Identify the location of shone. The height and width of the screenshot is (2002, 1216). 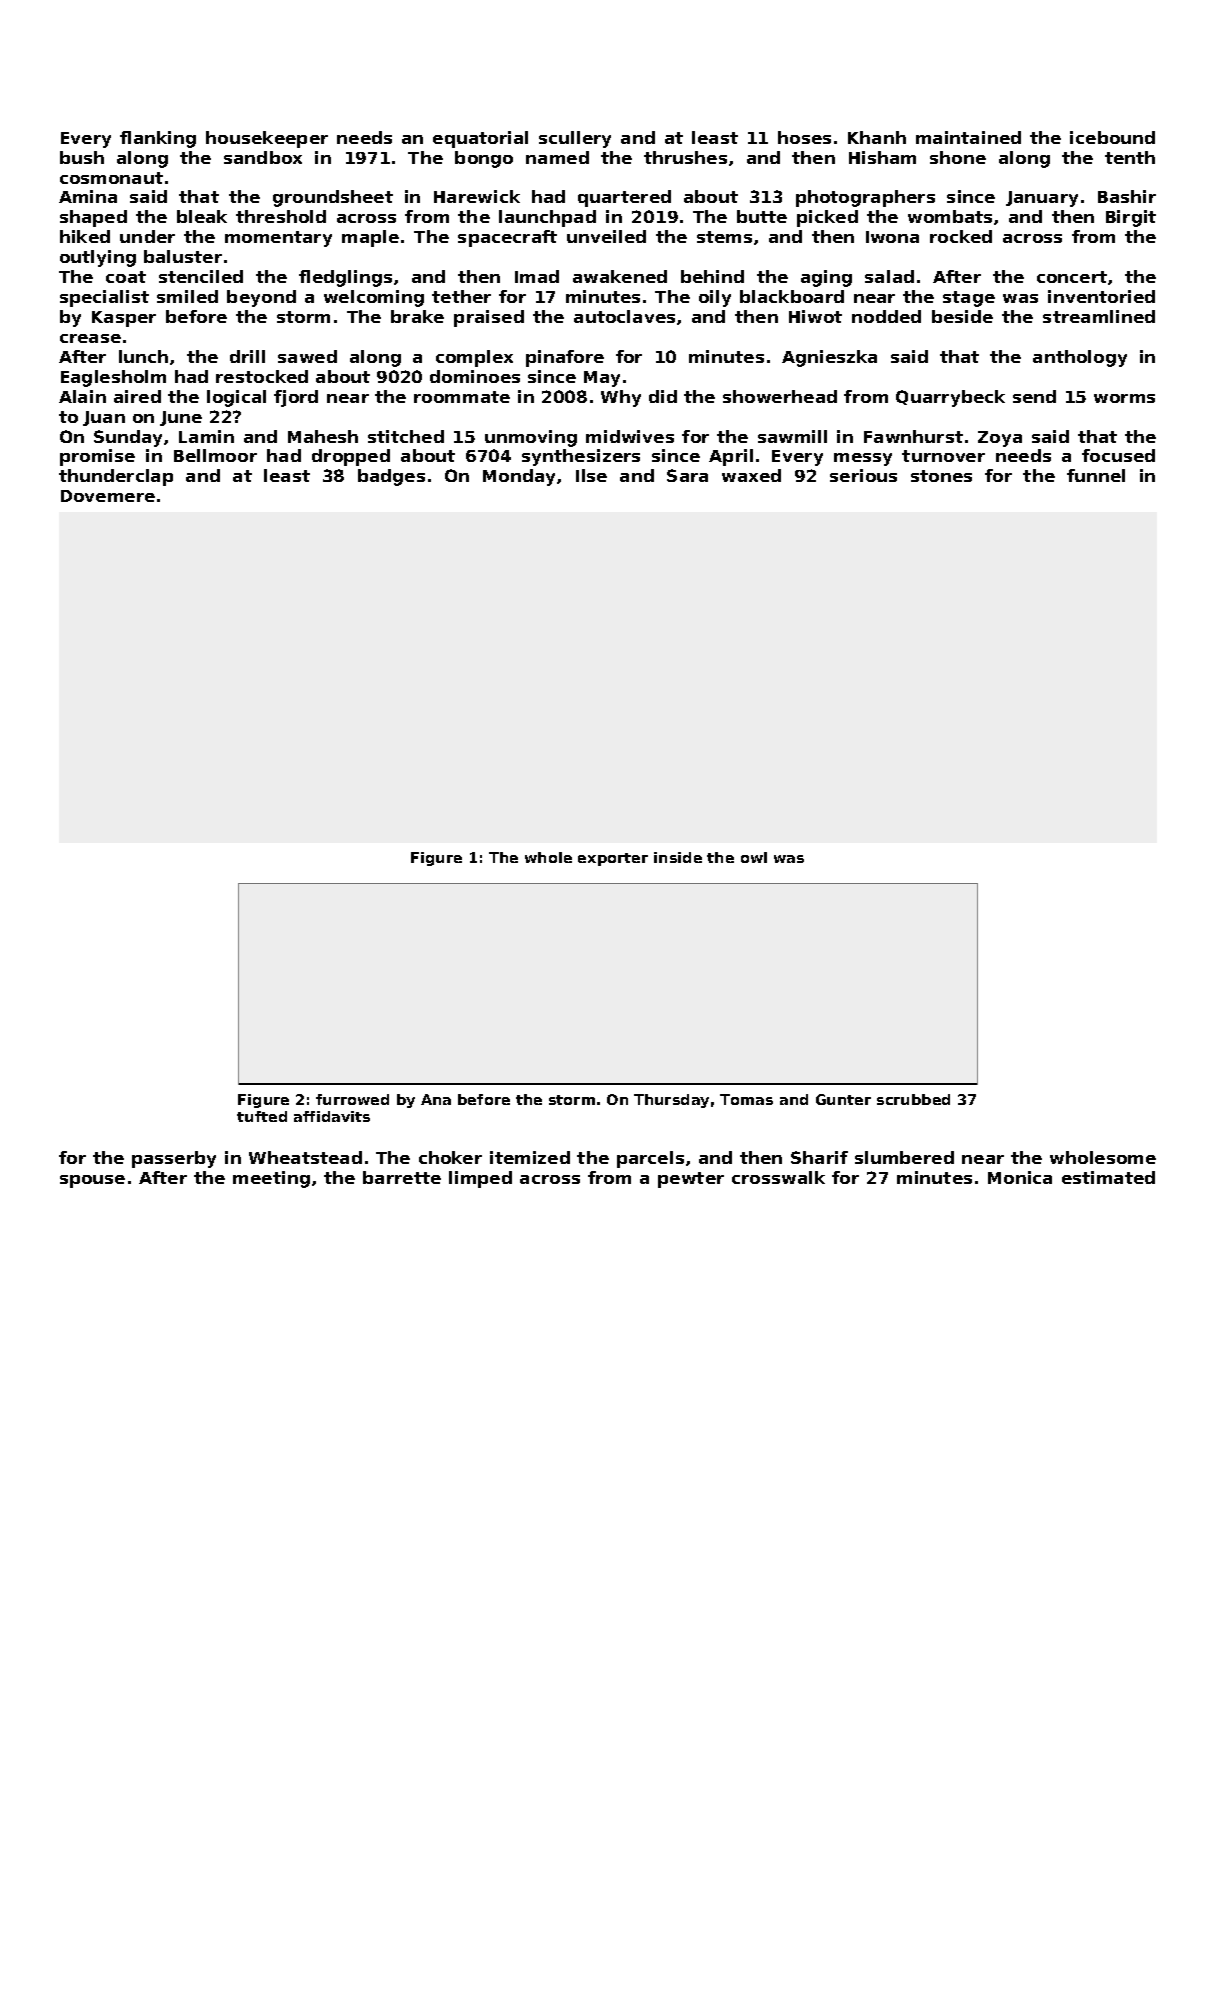
(958, 157).
